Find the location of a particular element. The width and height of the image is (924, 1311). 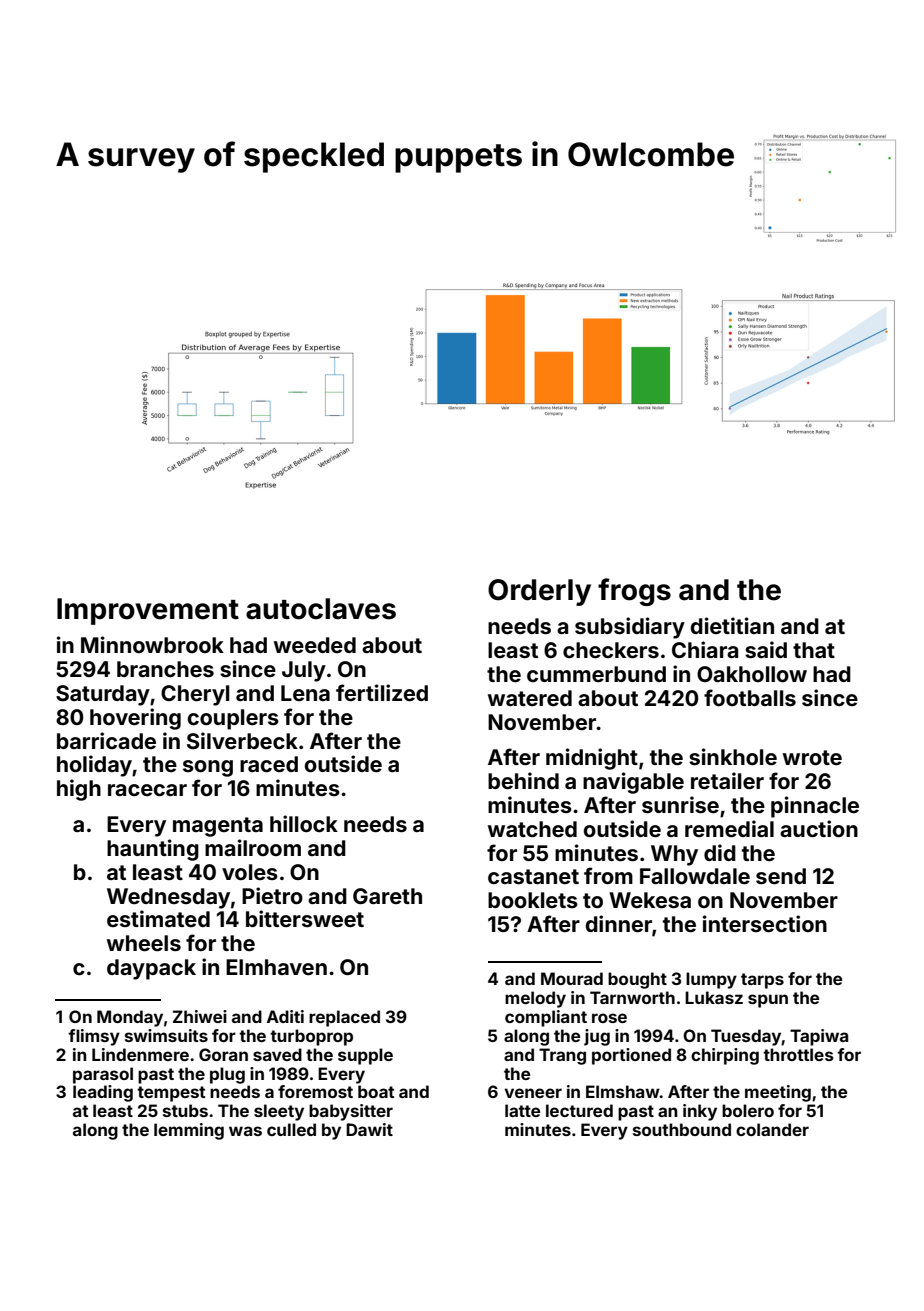

tempest is located at coordinates (171, 1094).
